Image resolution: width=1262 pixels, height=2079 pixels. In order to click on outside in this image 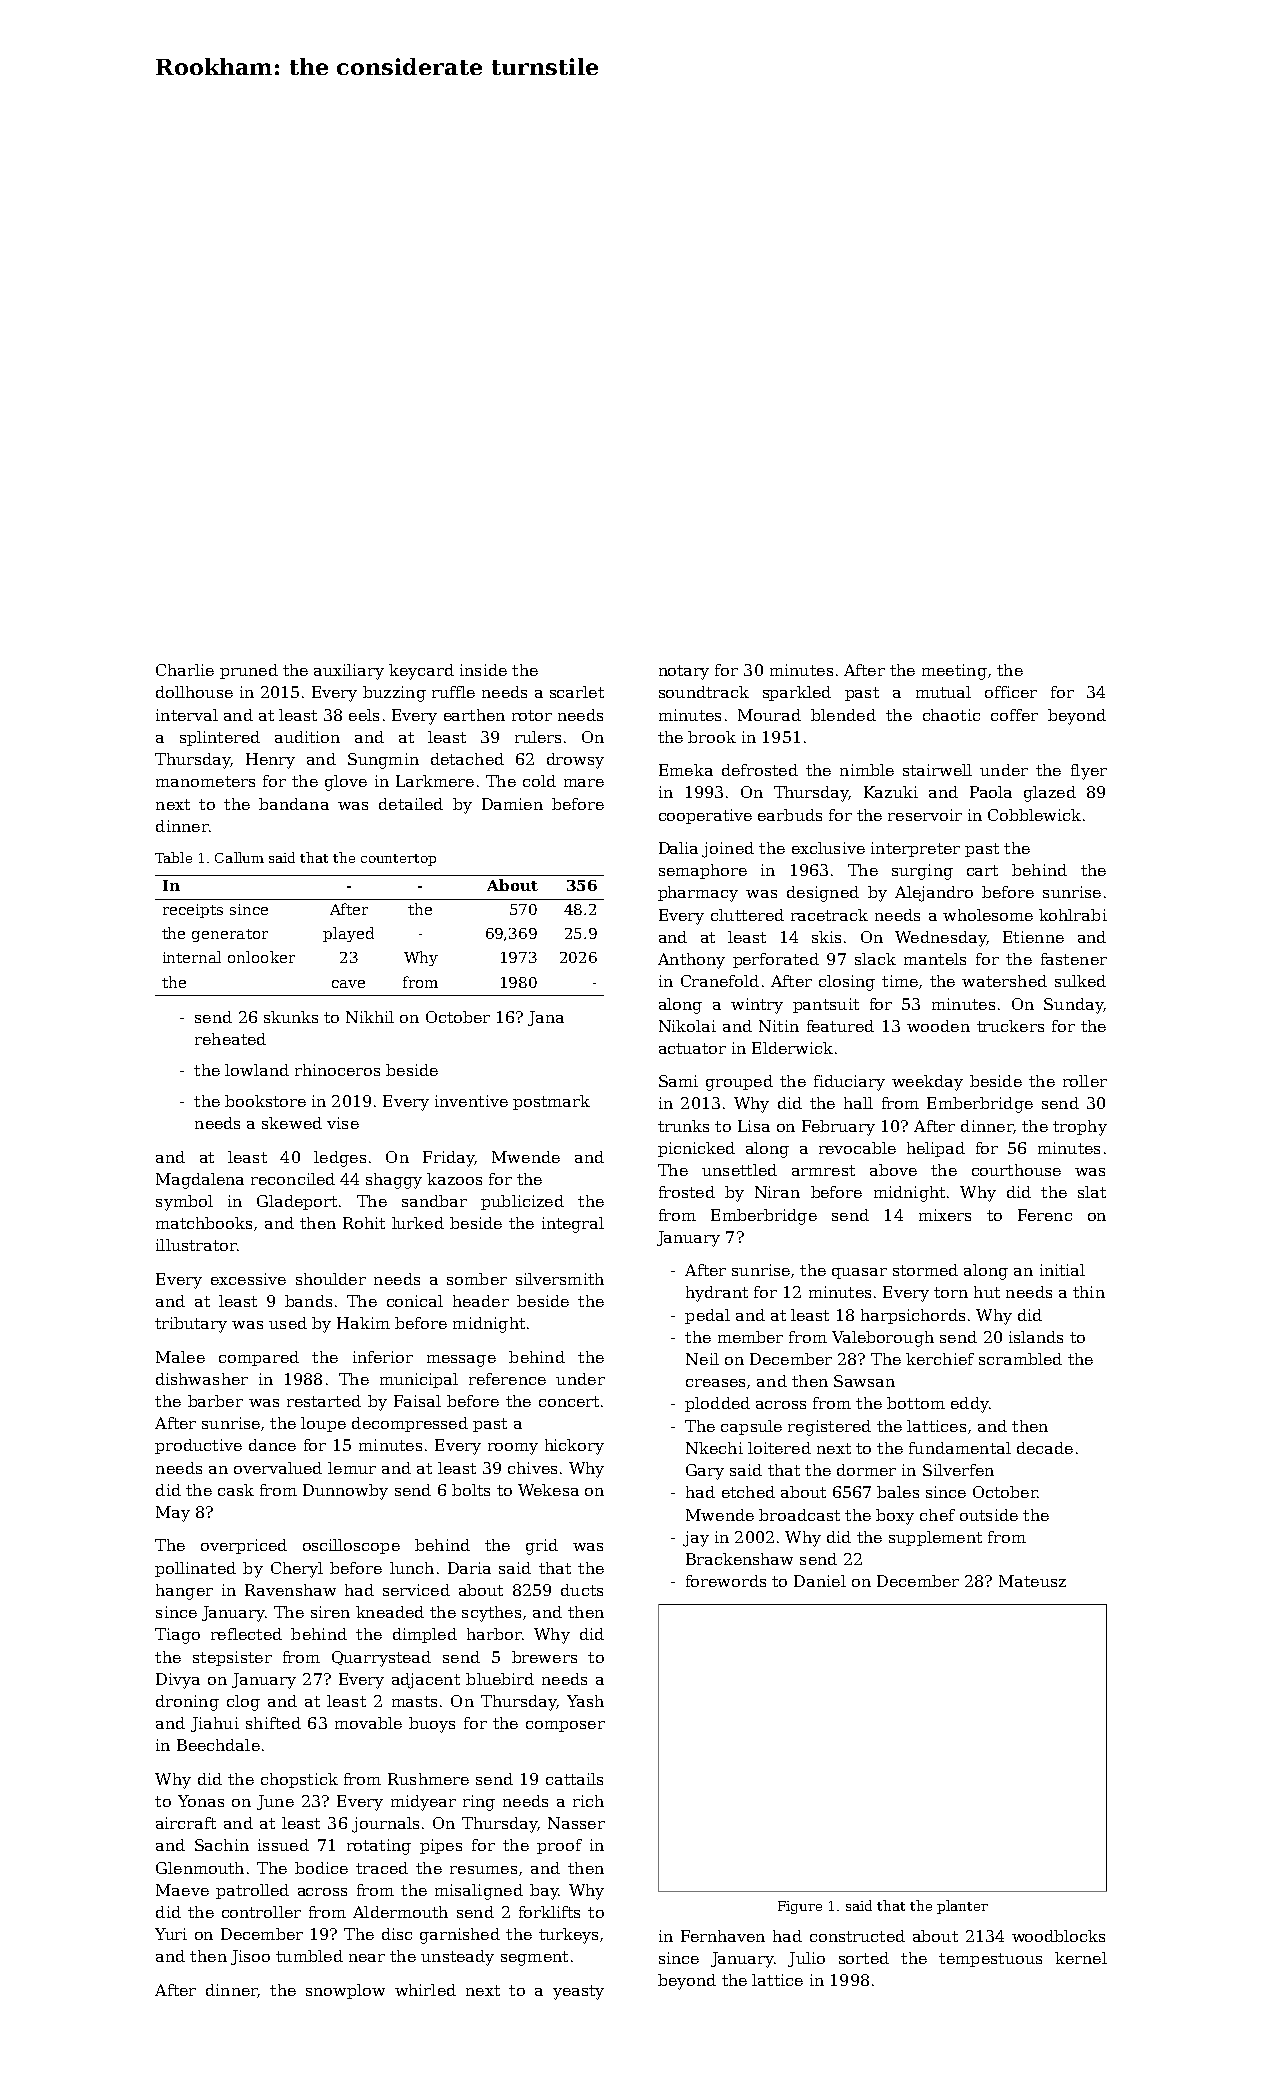, I will do `click(989, 1515)`.
